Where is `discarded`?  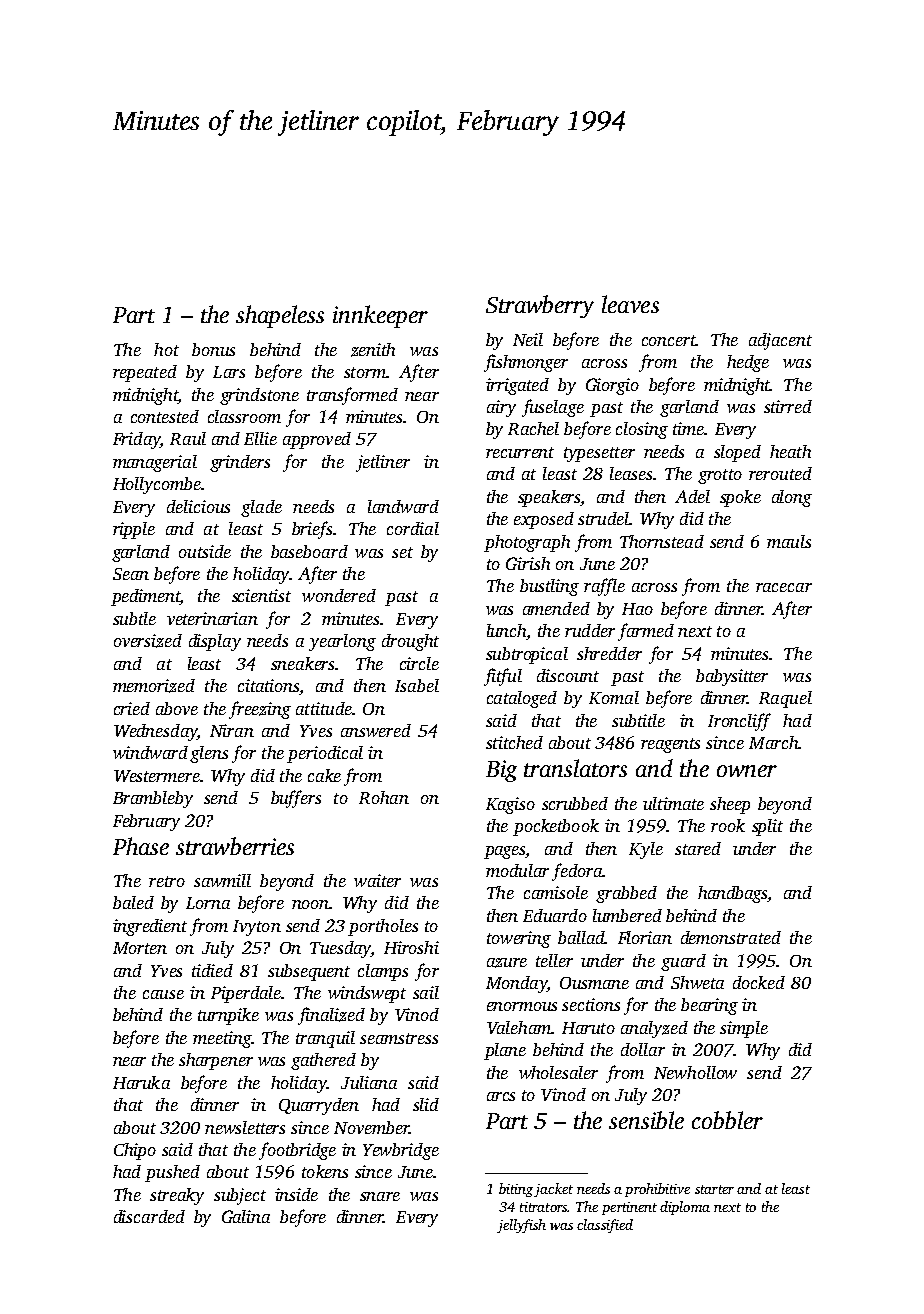 discarded is located at coordinates (149, 1216).
